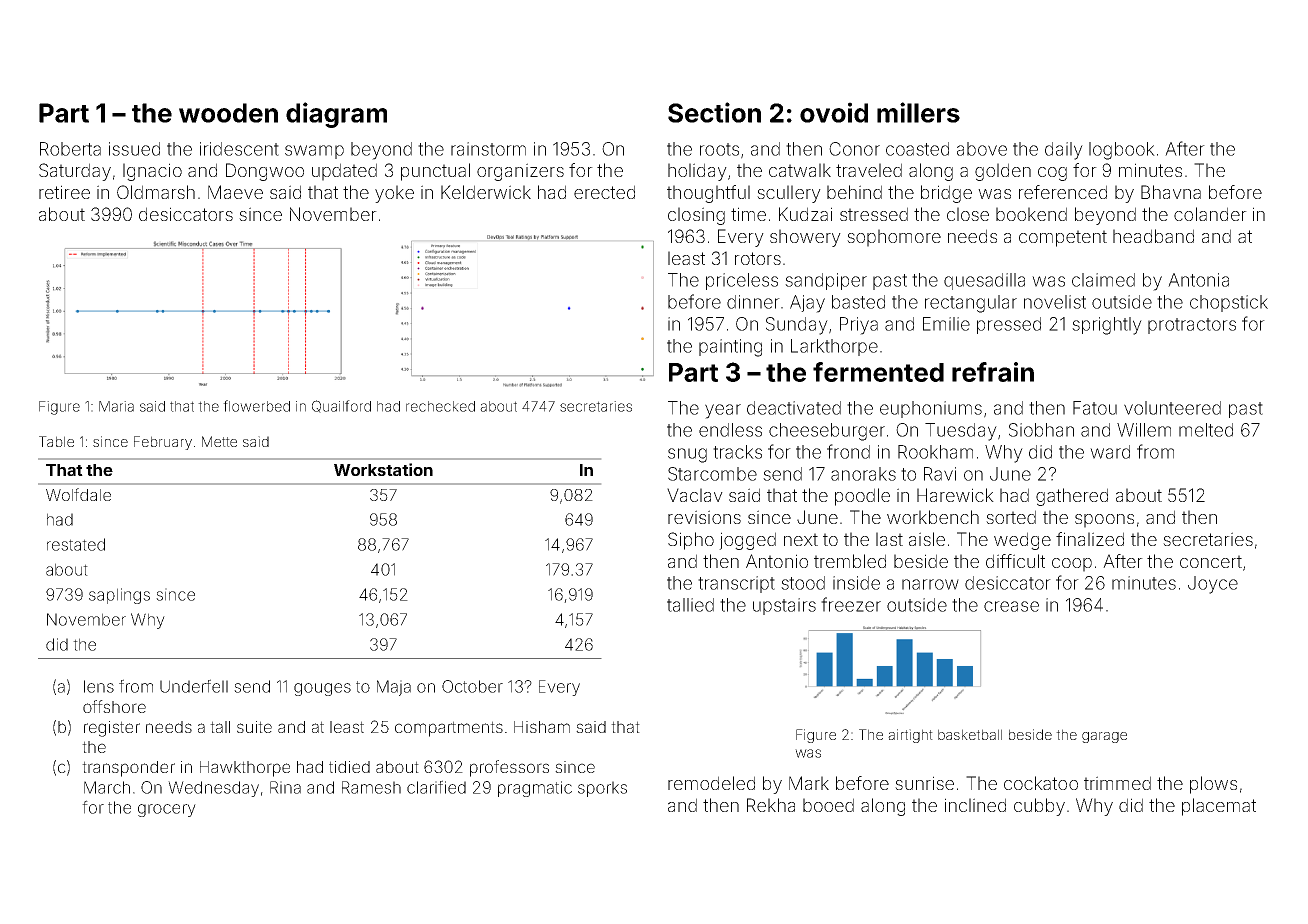 This screenshot has width=1308, height=924. I want to click on iridescent, so click(239, 149).
